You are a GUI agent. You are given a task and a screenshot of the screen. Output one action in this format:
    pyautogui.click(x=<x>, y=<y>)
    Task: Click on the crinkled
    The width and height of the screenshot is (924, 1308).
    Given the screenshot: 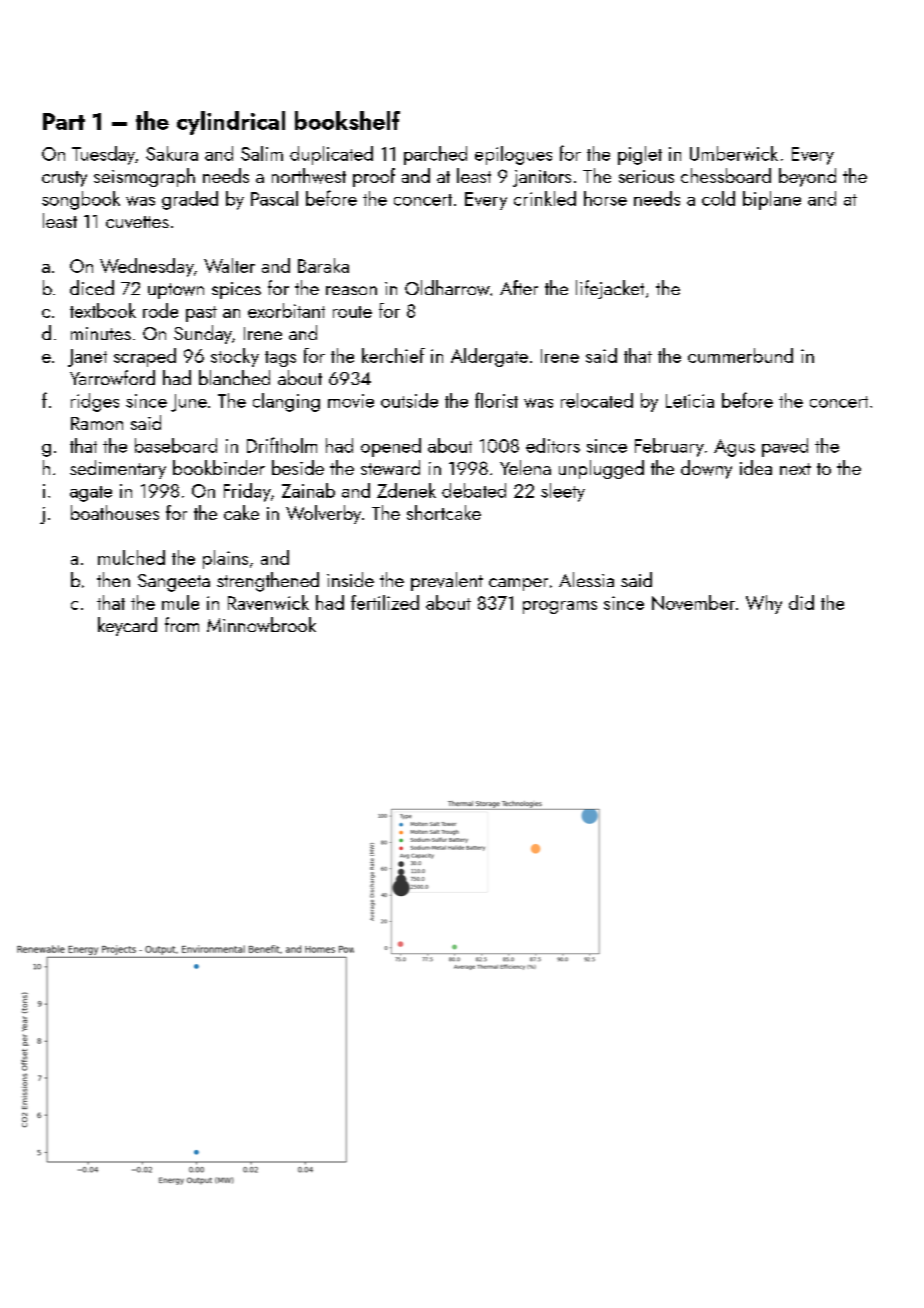 What is the action you would take?
    pyautogui.click(x=545, y=198)
